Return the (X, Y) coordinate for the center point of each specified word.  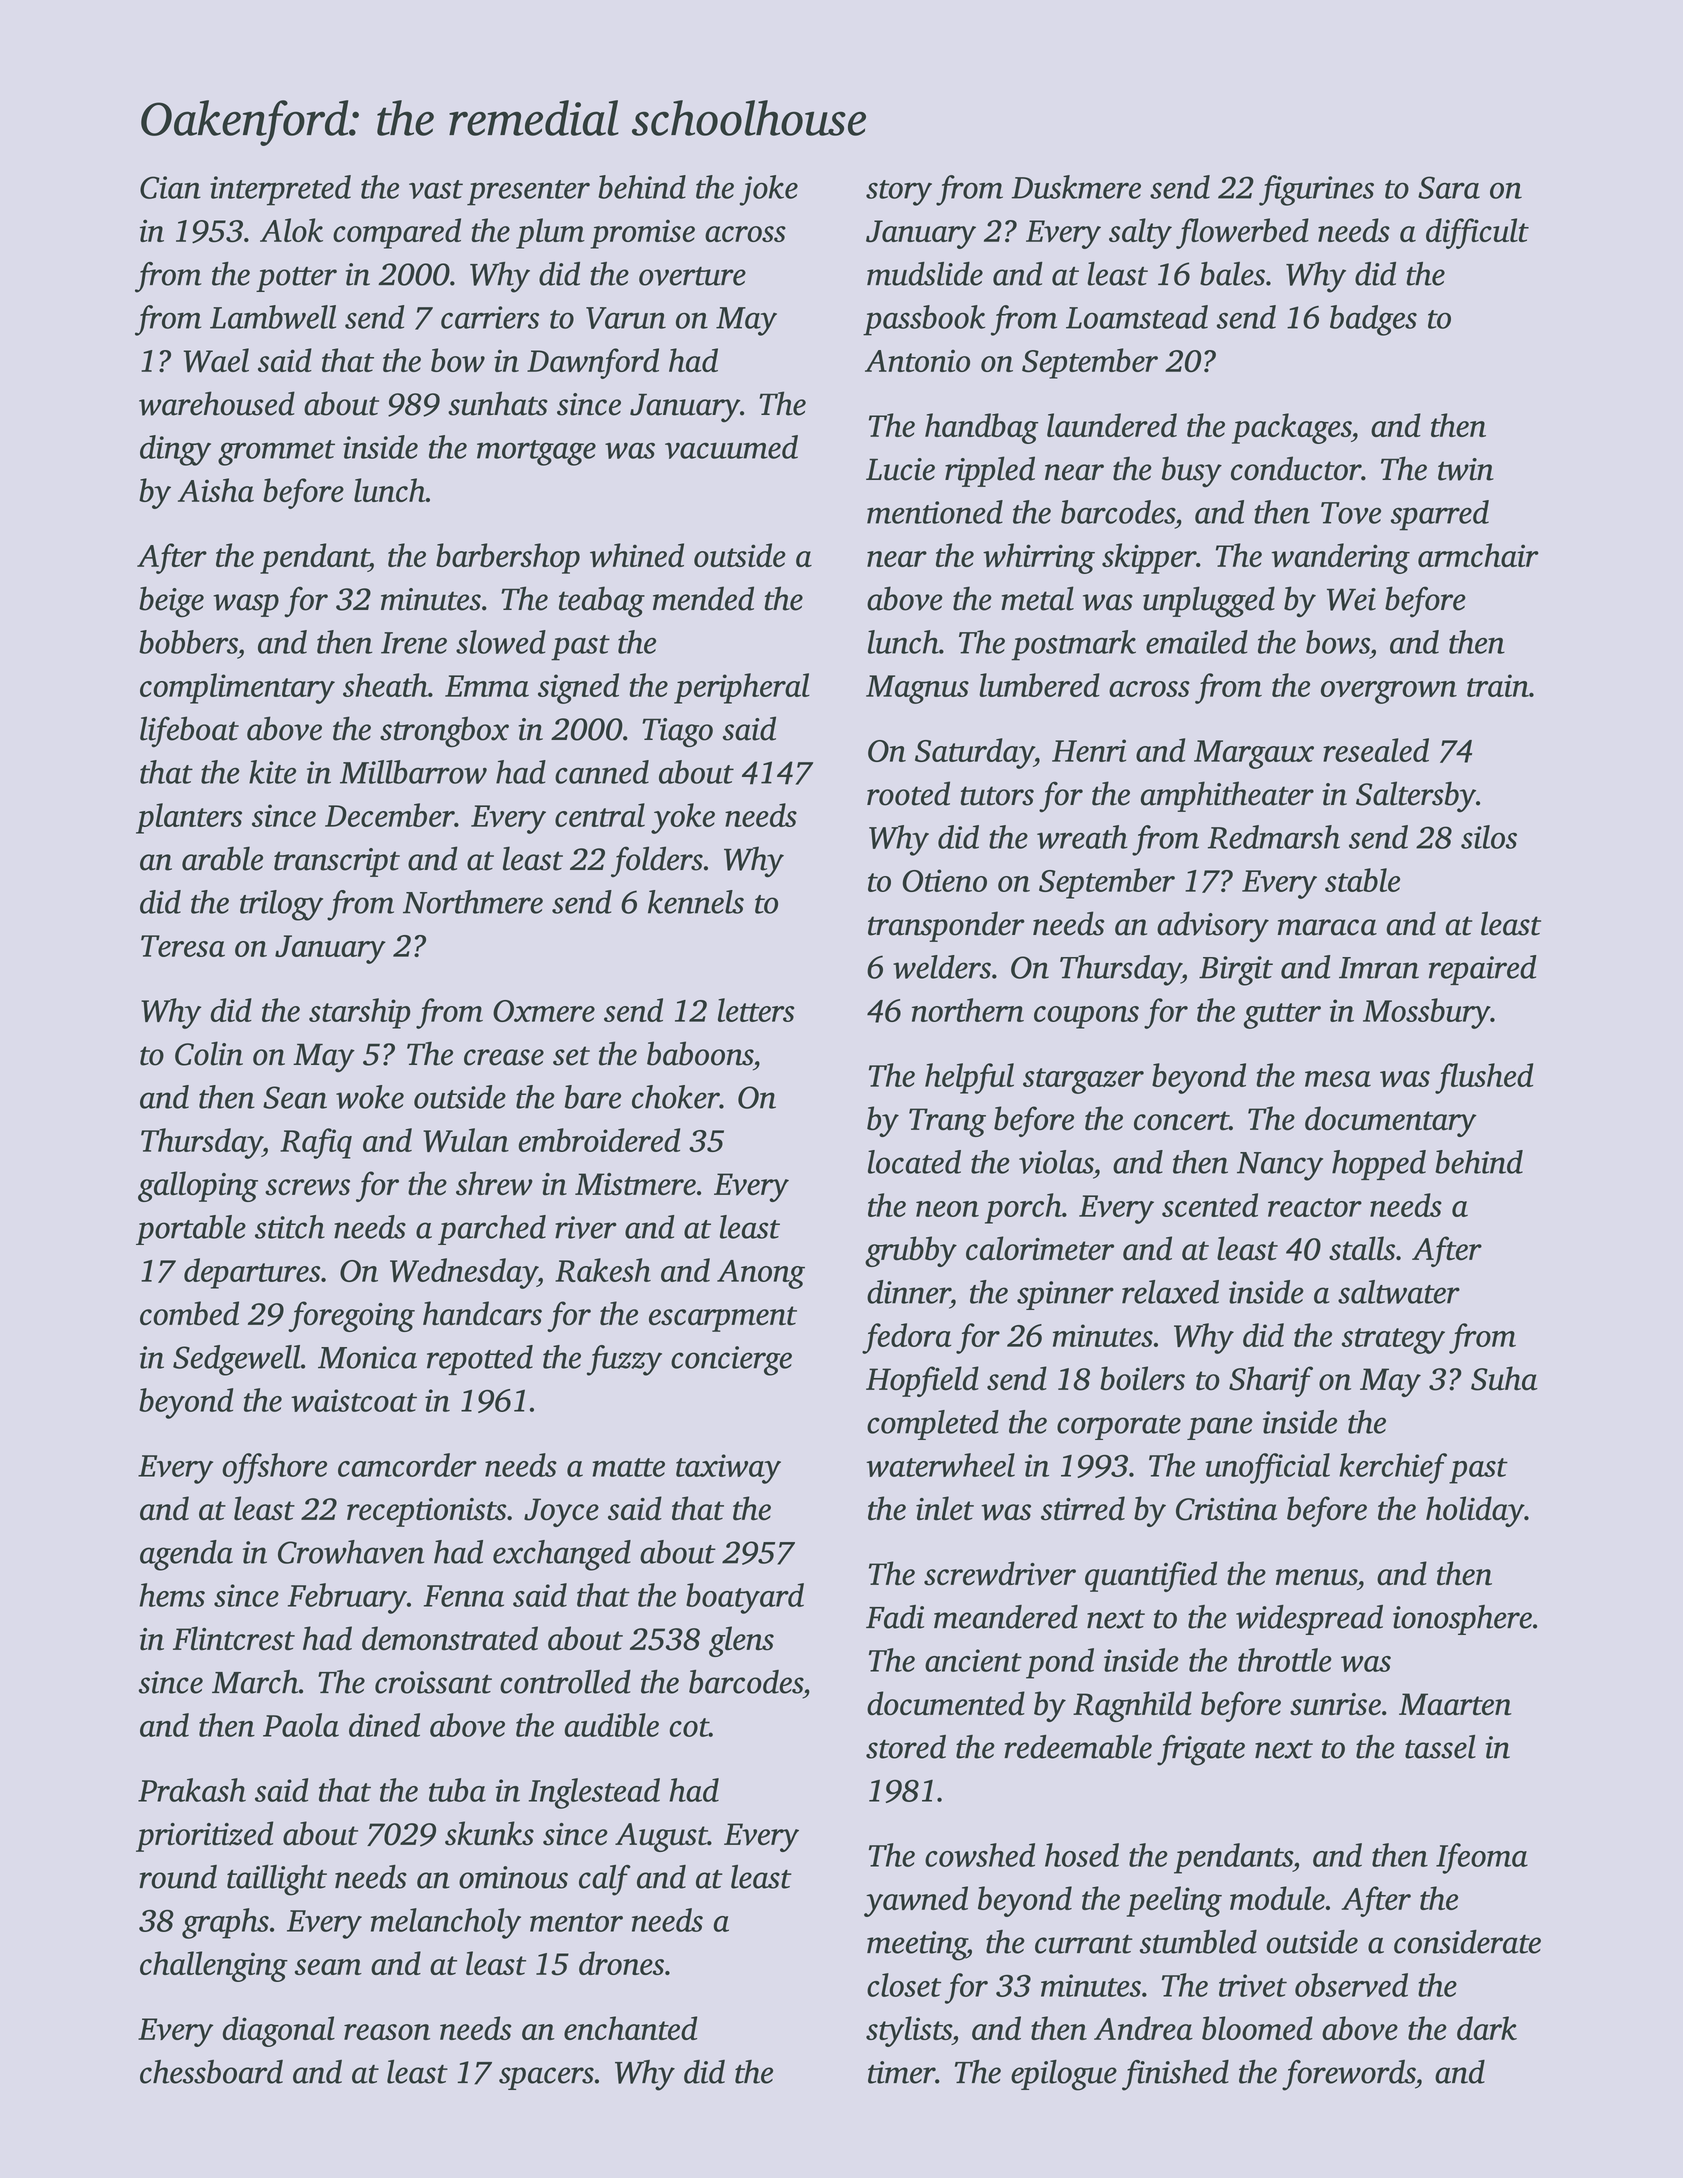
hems (172, 1595)
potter (296, 279)
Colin (209, 1053)
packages (1291, 428)
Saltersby (1416, 796)
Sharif (1271, 1381)
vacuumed (731, 447)
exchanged (562, 1555)
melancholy (446, 1923)
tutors (997, 796)
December (390, 815)
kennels (696, 902)
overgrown (1389, 692)
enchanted (630, 2028)
